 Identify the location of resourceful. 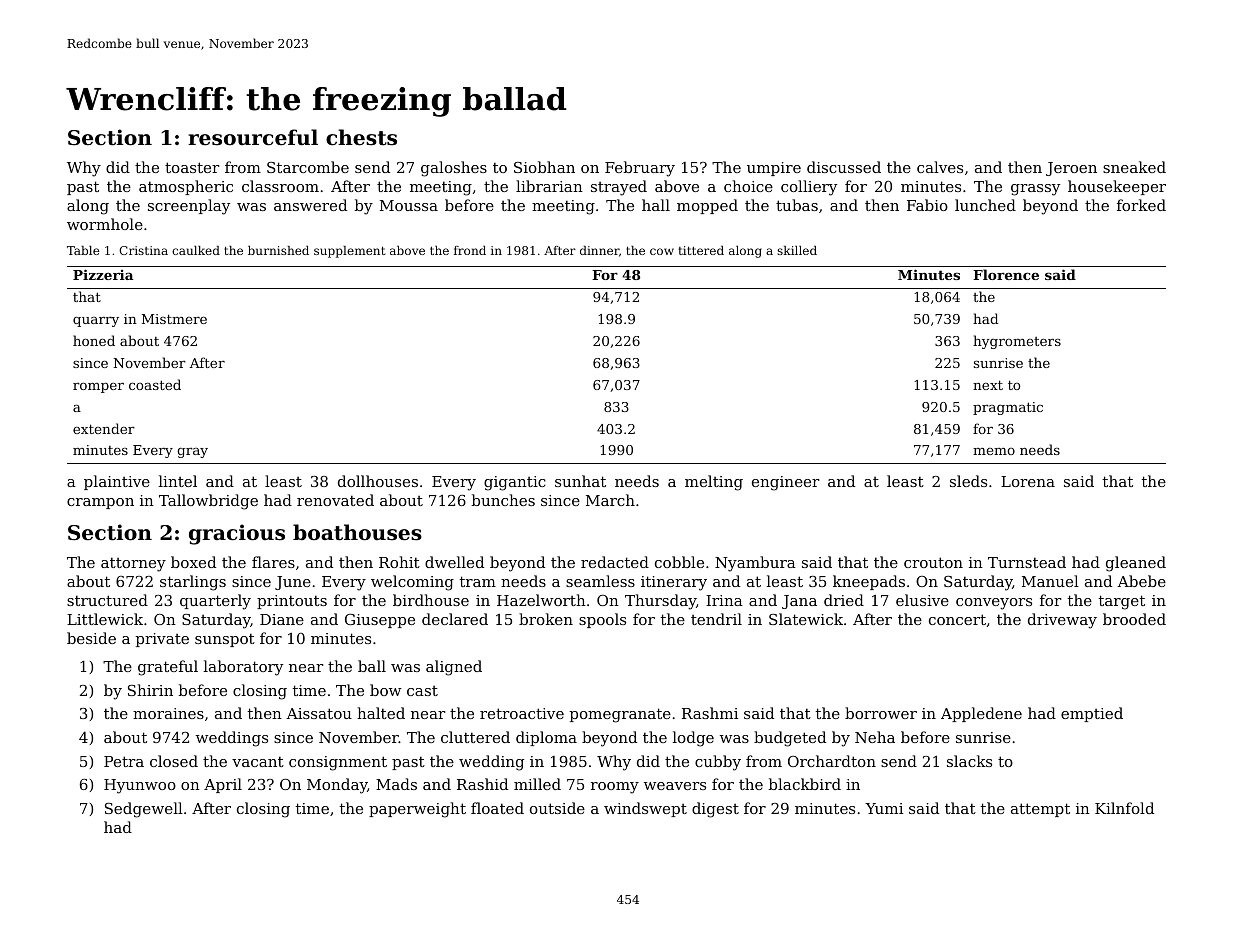
(253, 137).
